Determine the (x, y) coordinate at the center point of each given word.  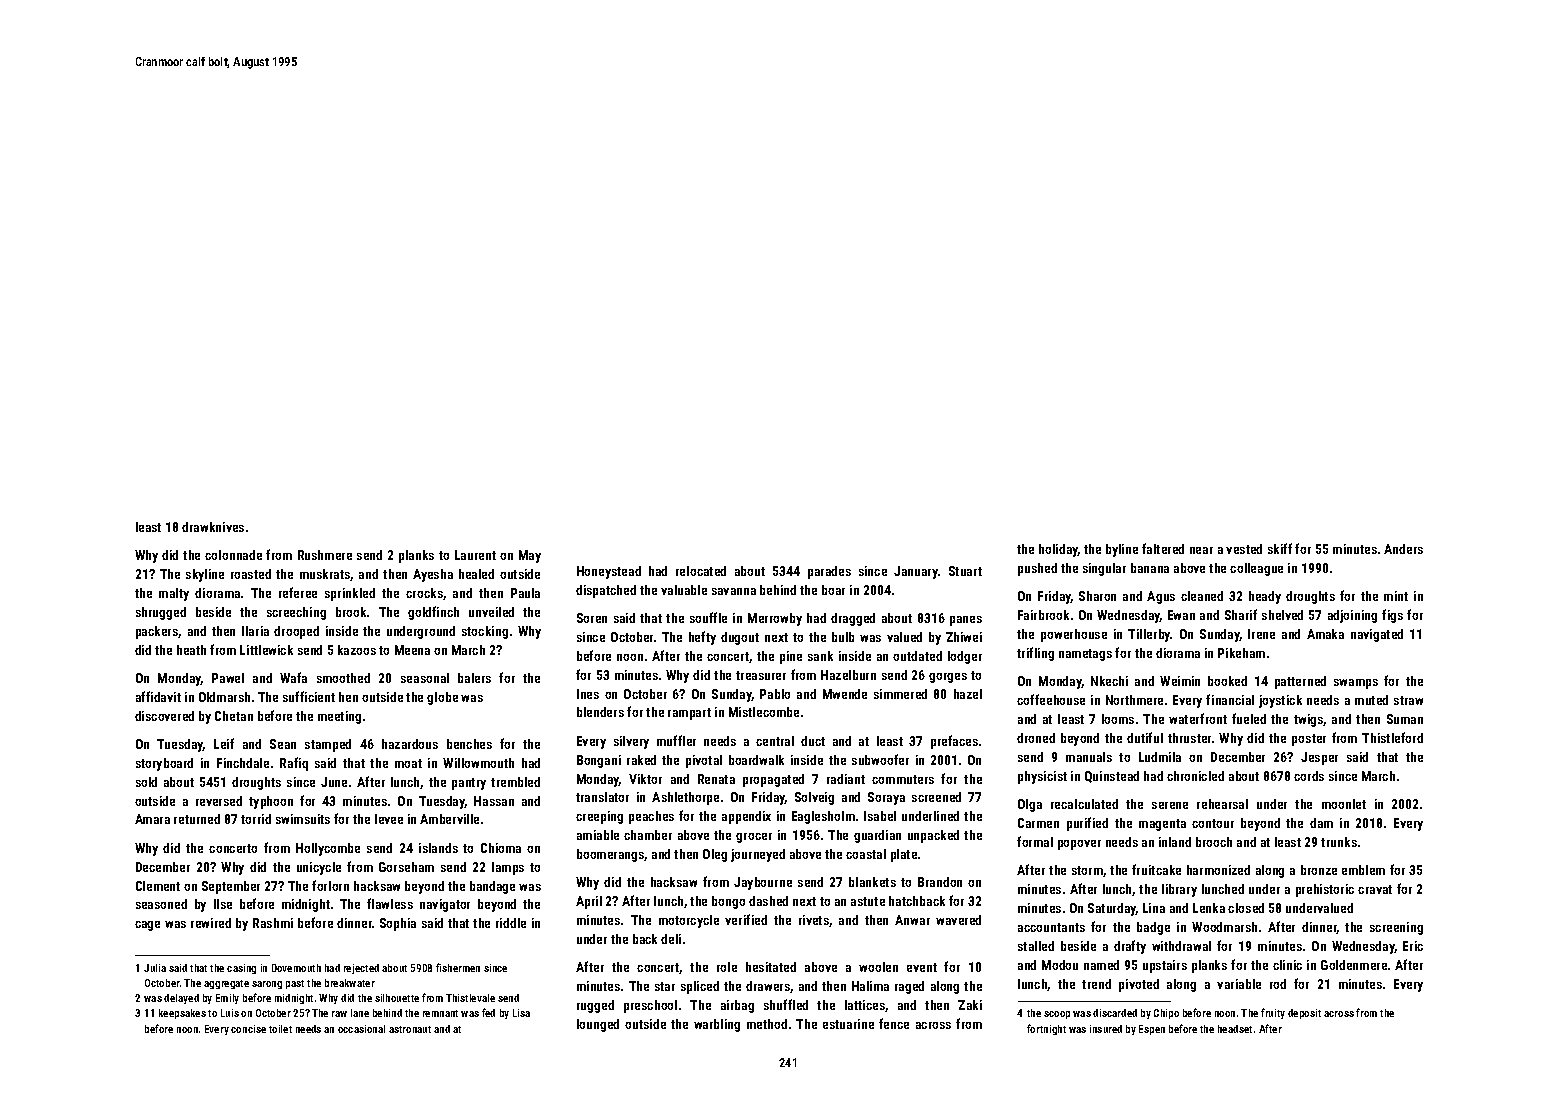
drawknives (213, 527)
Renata (716, 779)
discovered (164, 716)
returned (197, 819)
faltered (1163, 548)
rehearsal (1222, 804)
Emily (227, 999)
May (530, 556)
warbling (717, 1025)
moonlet (1344, 804)
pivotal (704, 761)
